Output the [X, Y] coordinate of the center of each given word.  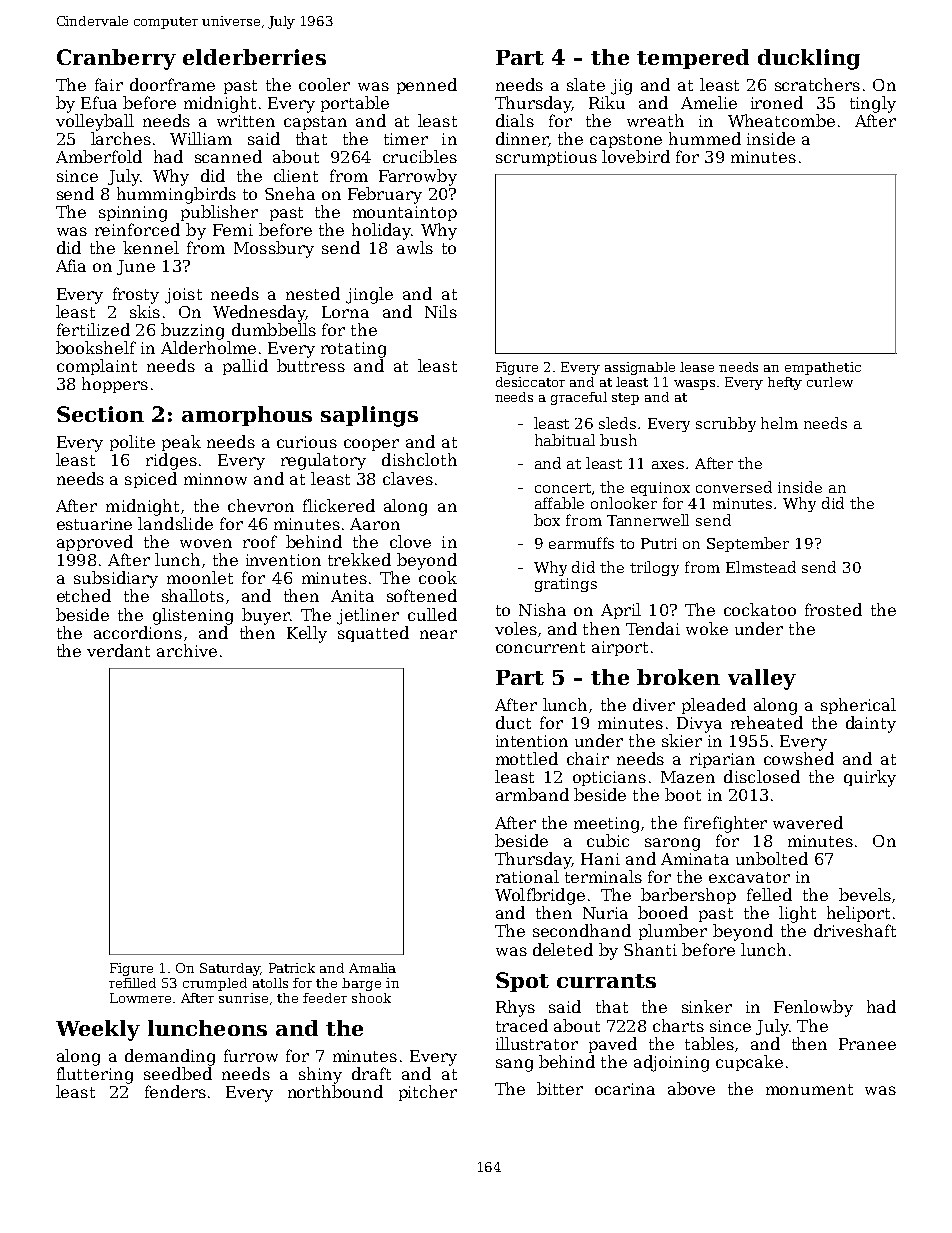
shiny [320, 1075]
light [797, 914]
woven [206, 543]
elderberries [254, 57]
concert [563, 488]
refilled [132, 983]
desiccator [530, 382]
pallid [245, 367]
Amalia [372, 968]
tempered [693, 59]
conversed [734, 487]
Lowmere [140, 998]
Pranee [867, 1044]
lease [697, 367]
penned [427, 86]
